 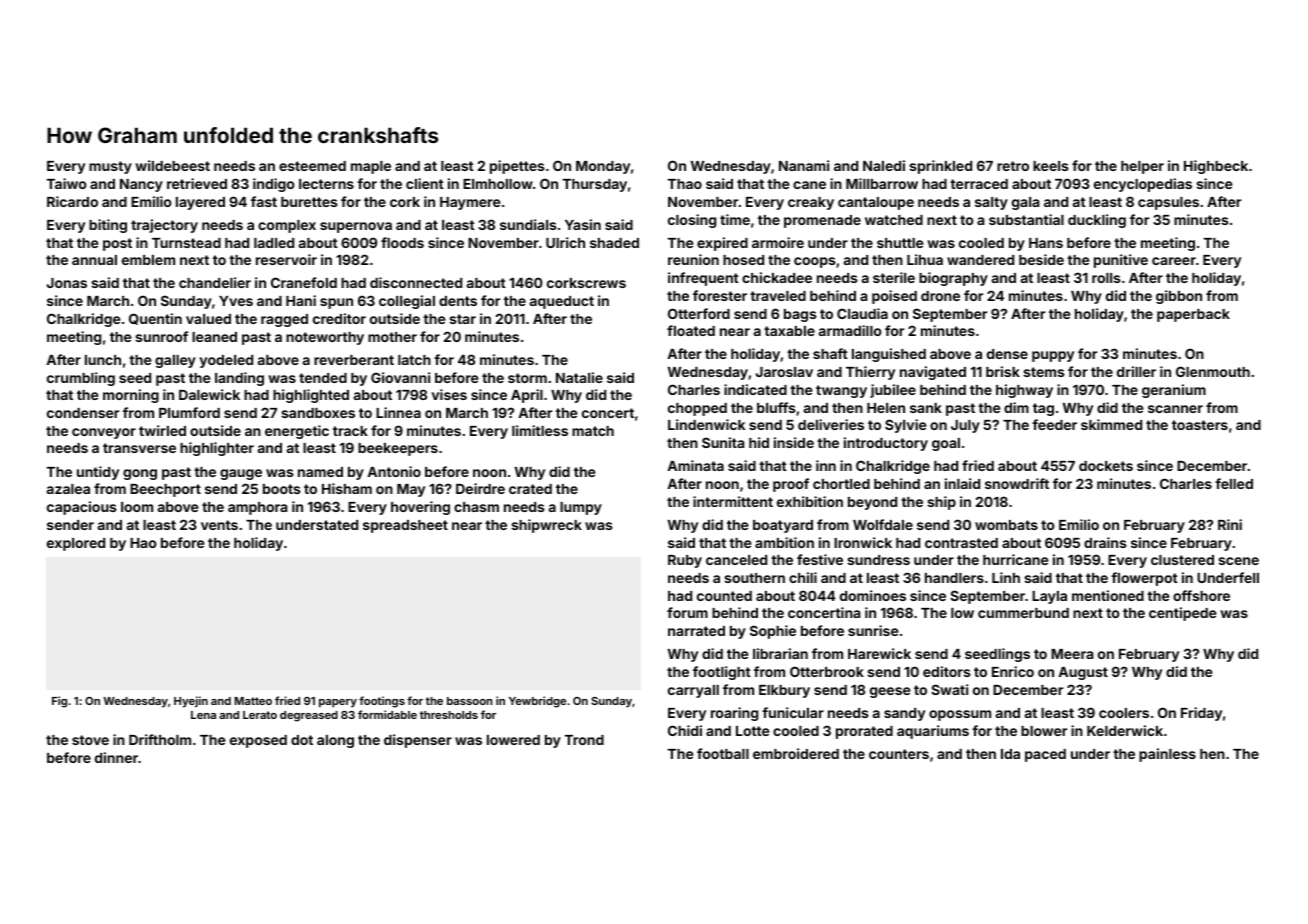 What do you see at coordinates (562, 302) in the image?
I see `aqueduct` at bounding box center [562, 302].
